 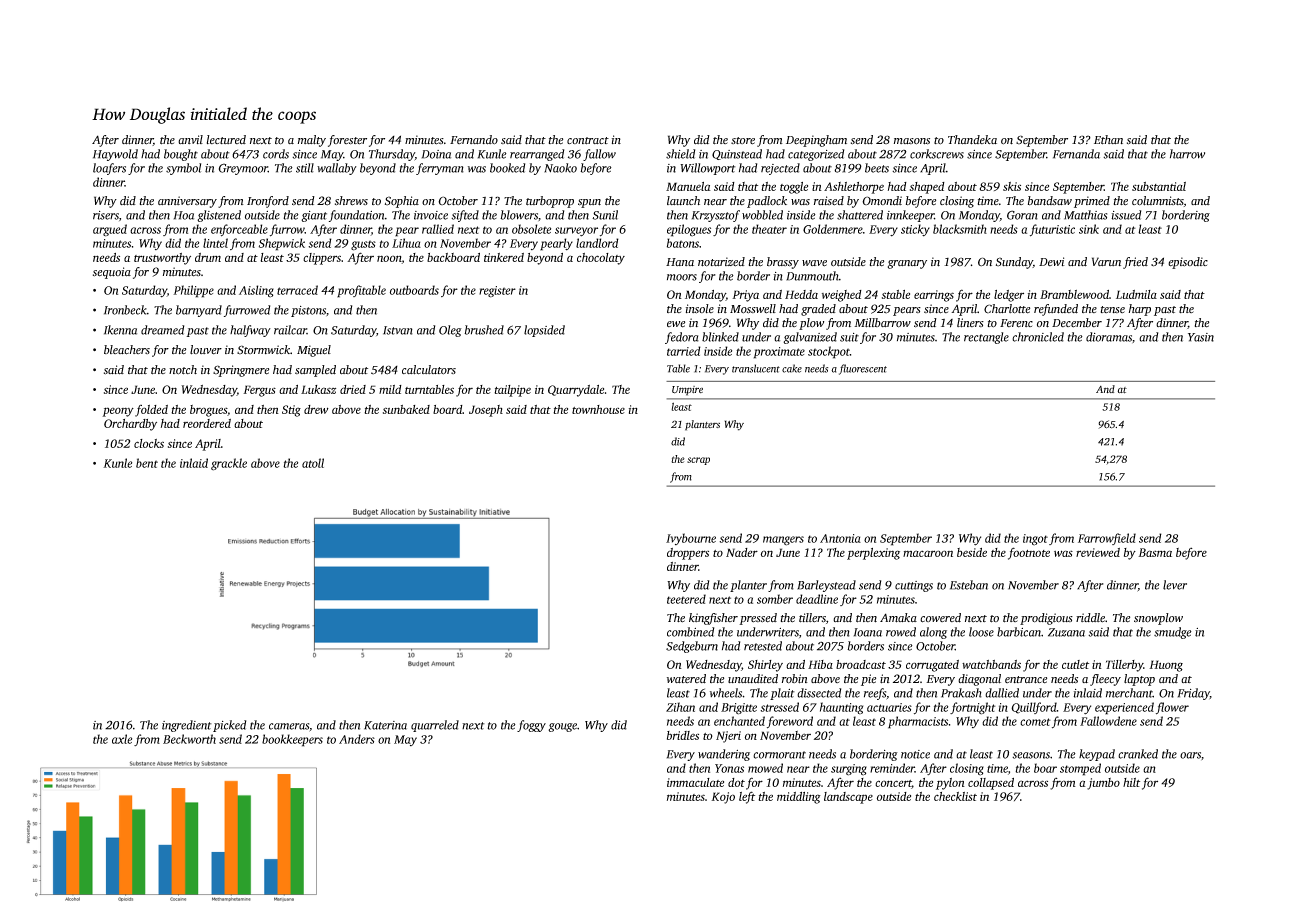 I want to click on footnote, so click(x=1029, y=553).
